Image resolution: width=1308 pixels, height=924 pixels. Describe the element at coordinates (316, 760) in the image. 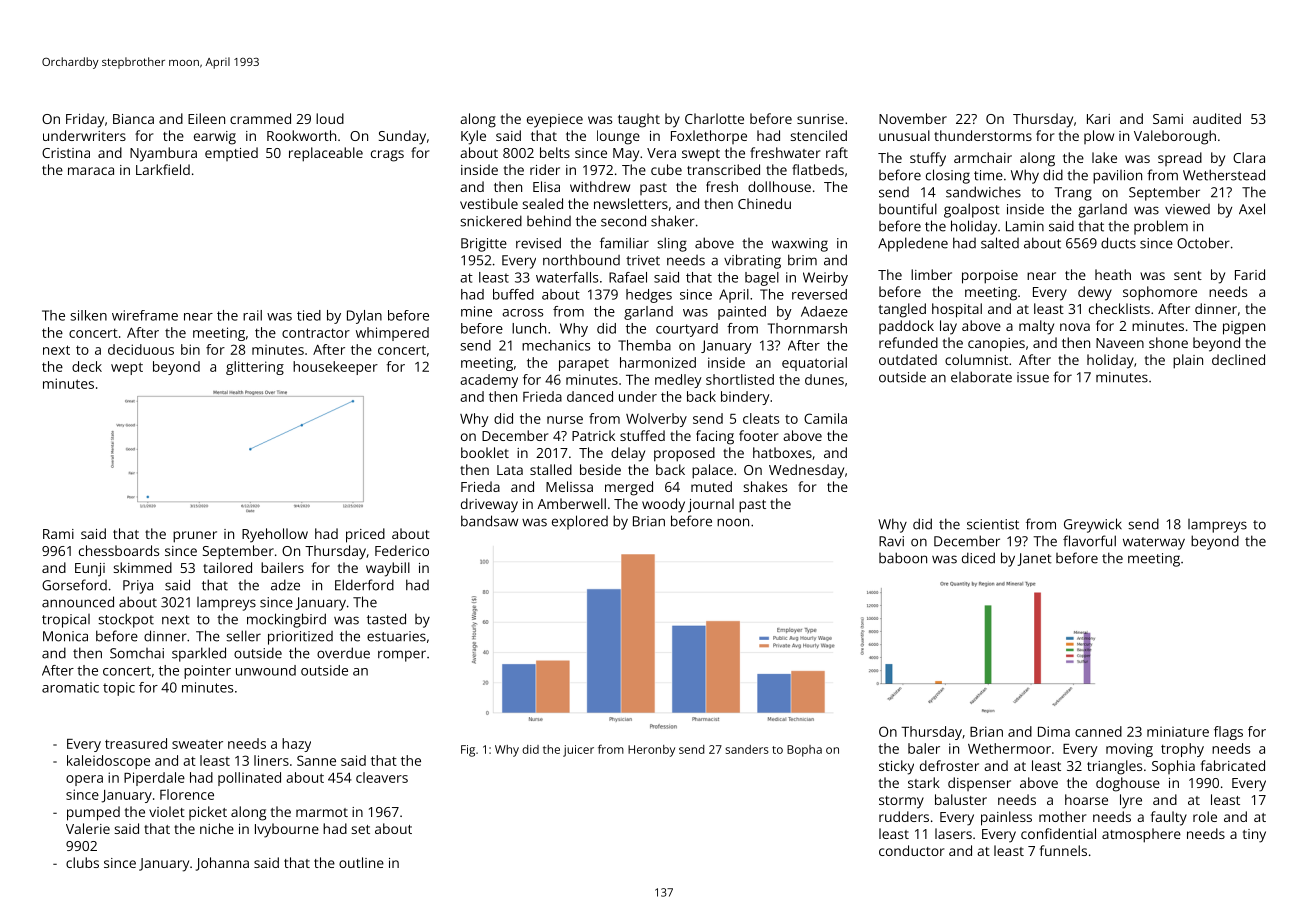

I see `Sanne` at that location.
